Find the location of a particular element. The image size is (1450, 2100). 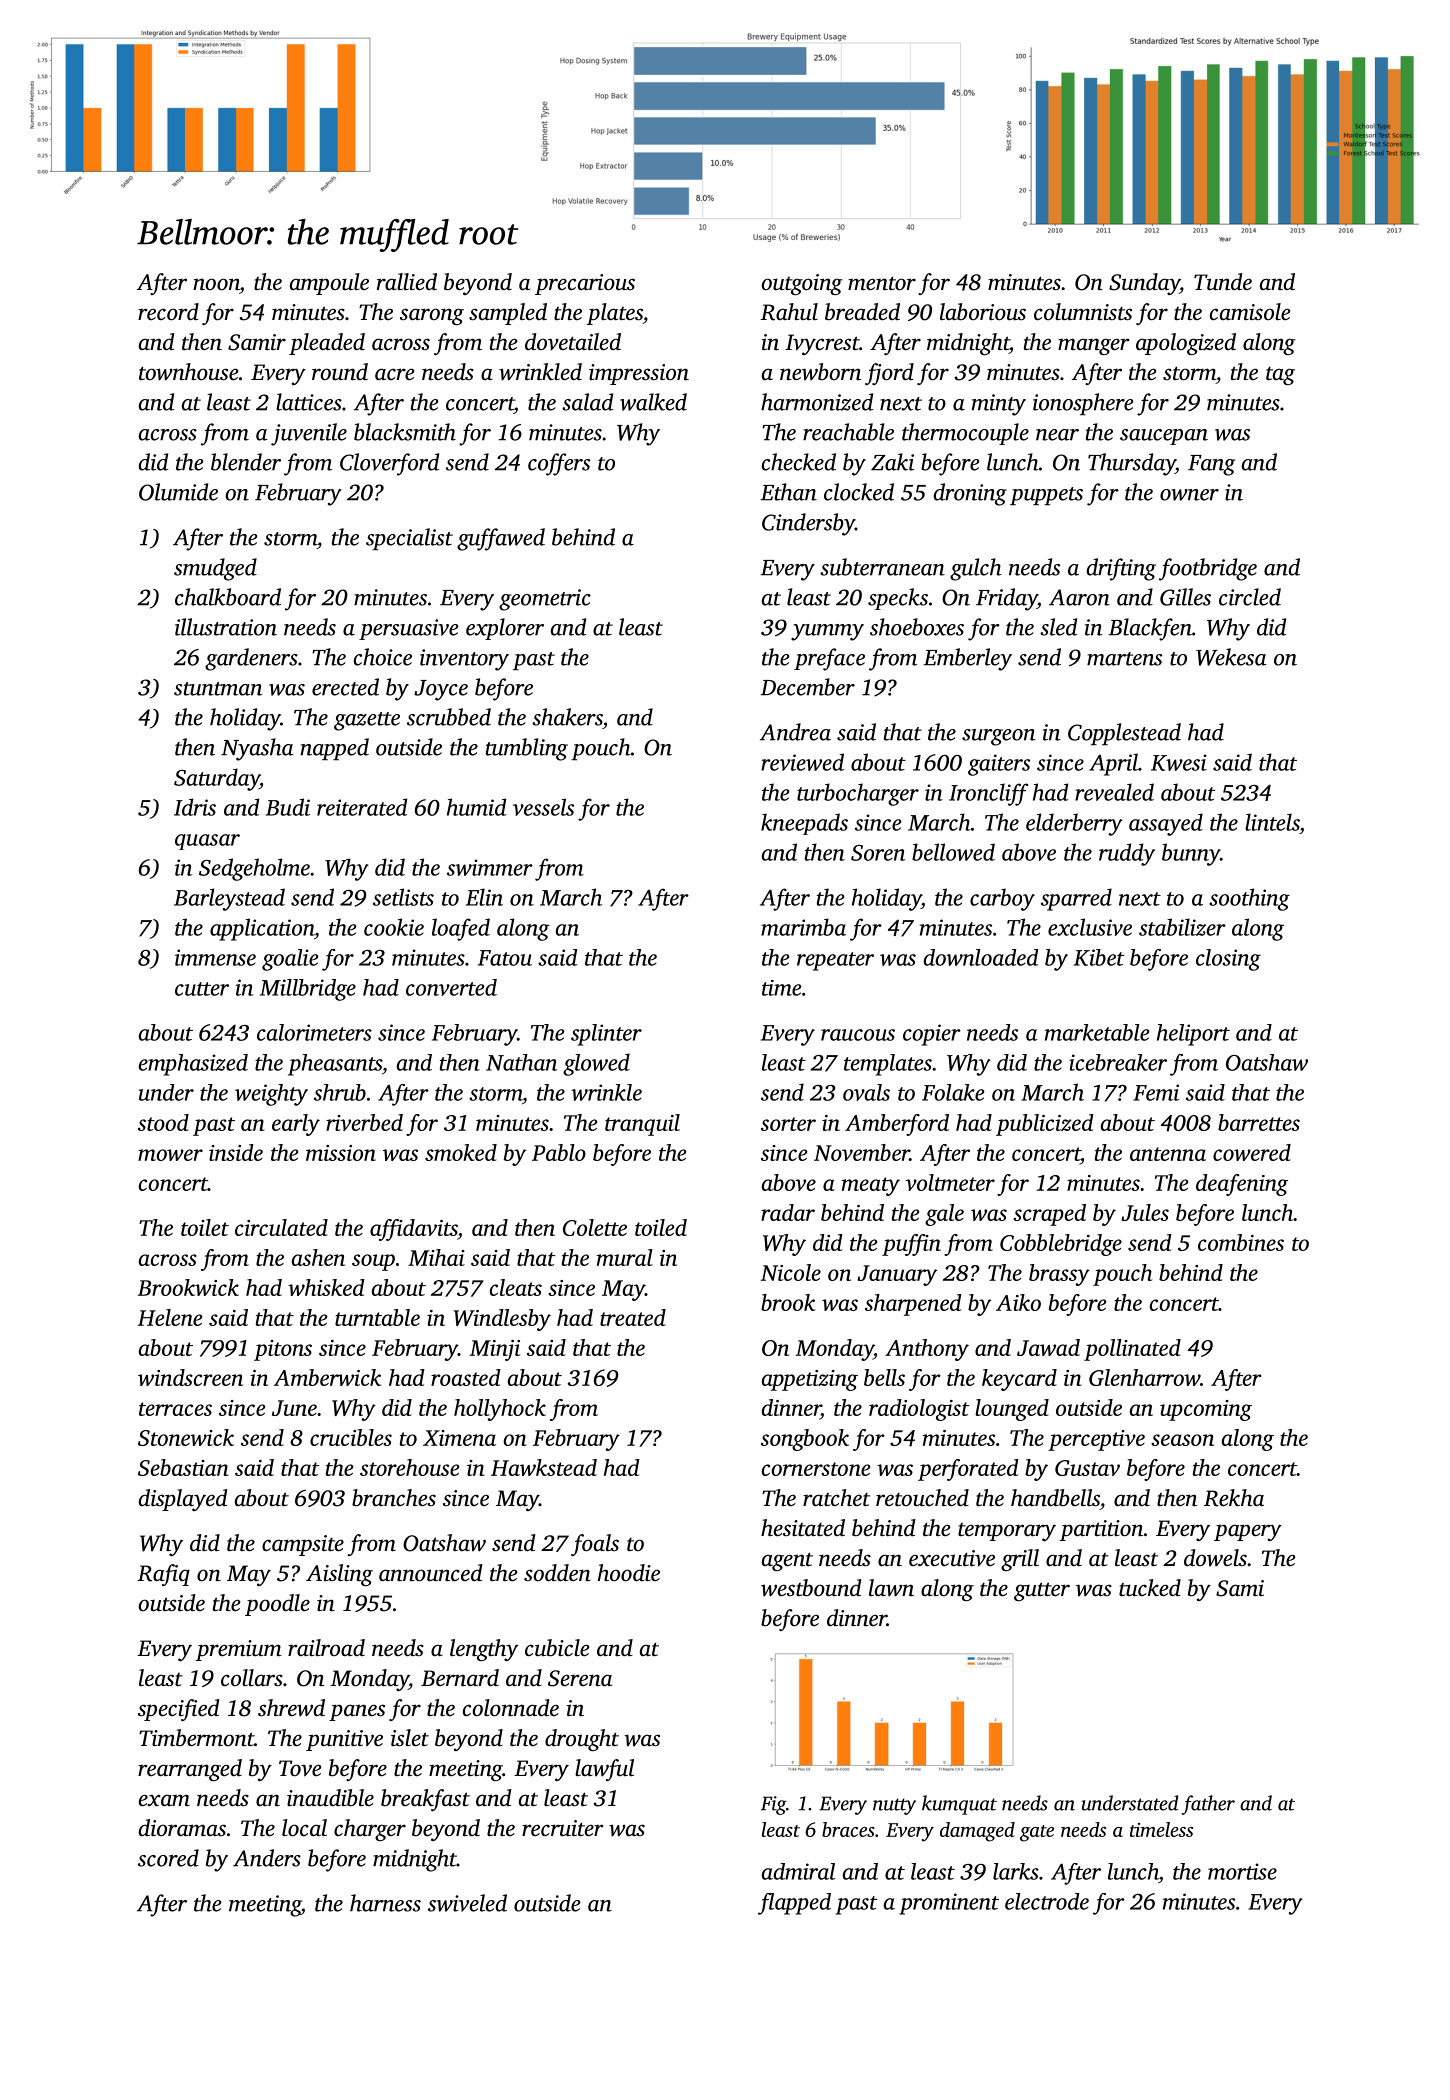

Helene is located at coordinates (169, 1317).
